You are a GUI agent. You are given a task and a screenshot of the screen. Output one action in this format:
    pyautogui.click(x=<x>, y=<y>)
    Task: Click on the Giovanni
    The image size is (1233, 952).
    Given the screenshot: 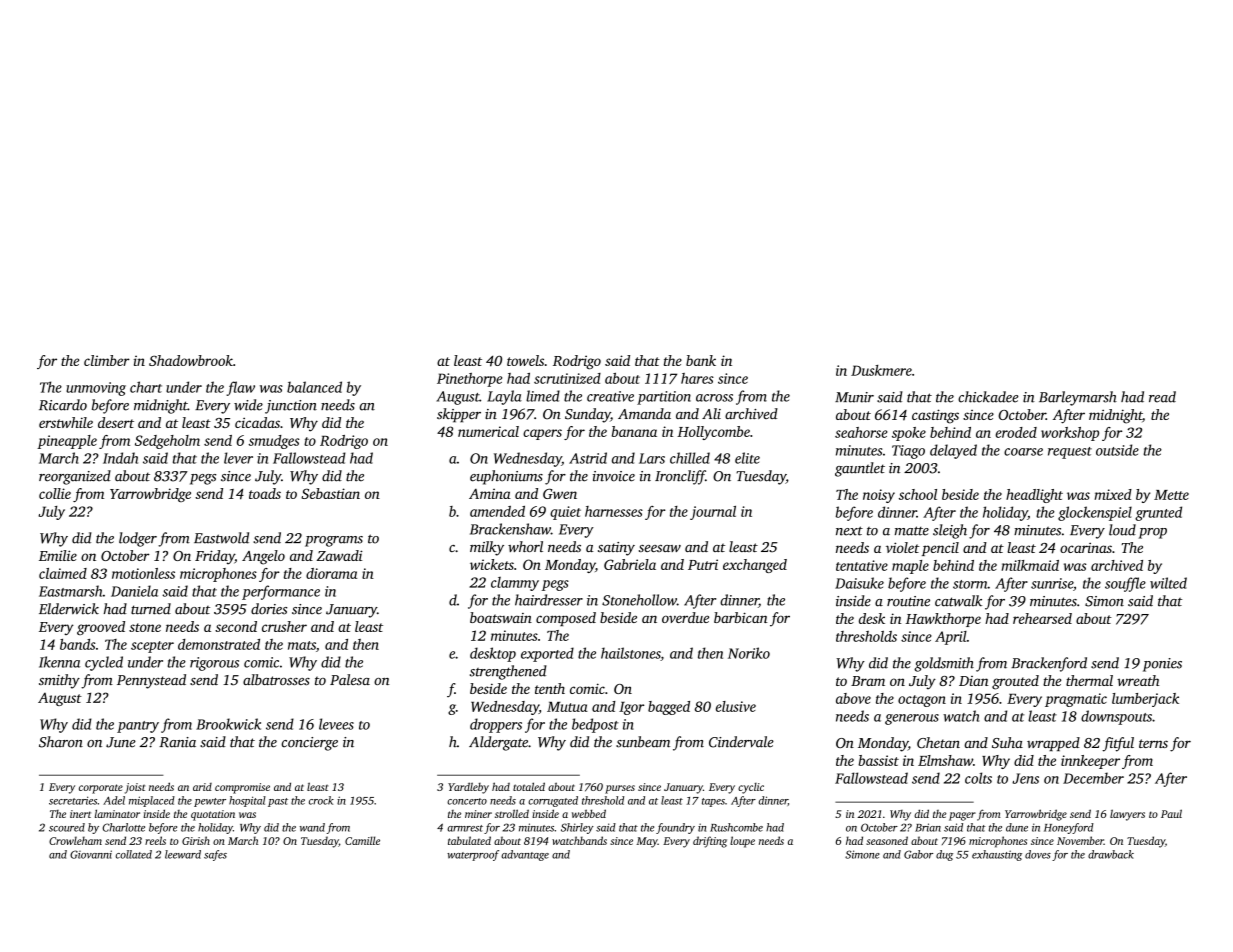 What is the action you would take?
    pyautogui.click(x=91, y=854)
